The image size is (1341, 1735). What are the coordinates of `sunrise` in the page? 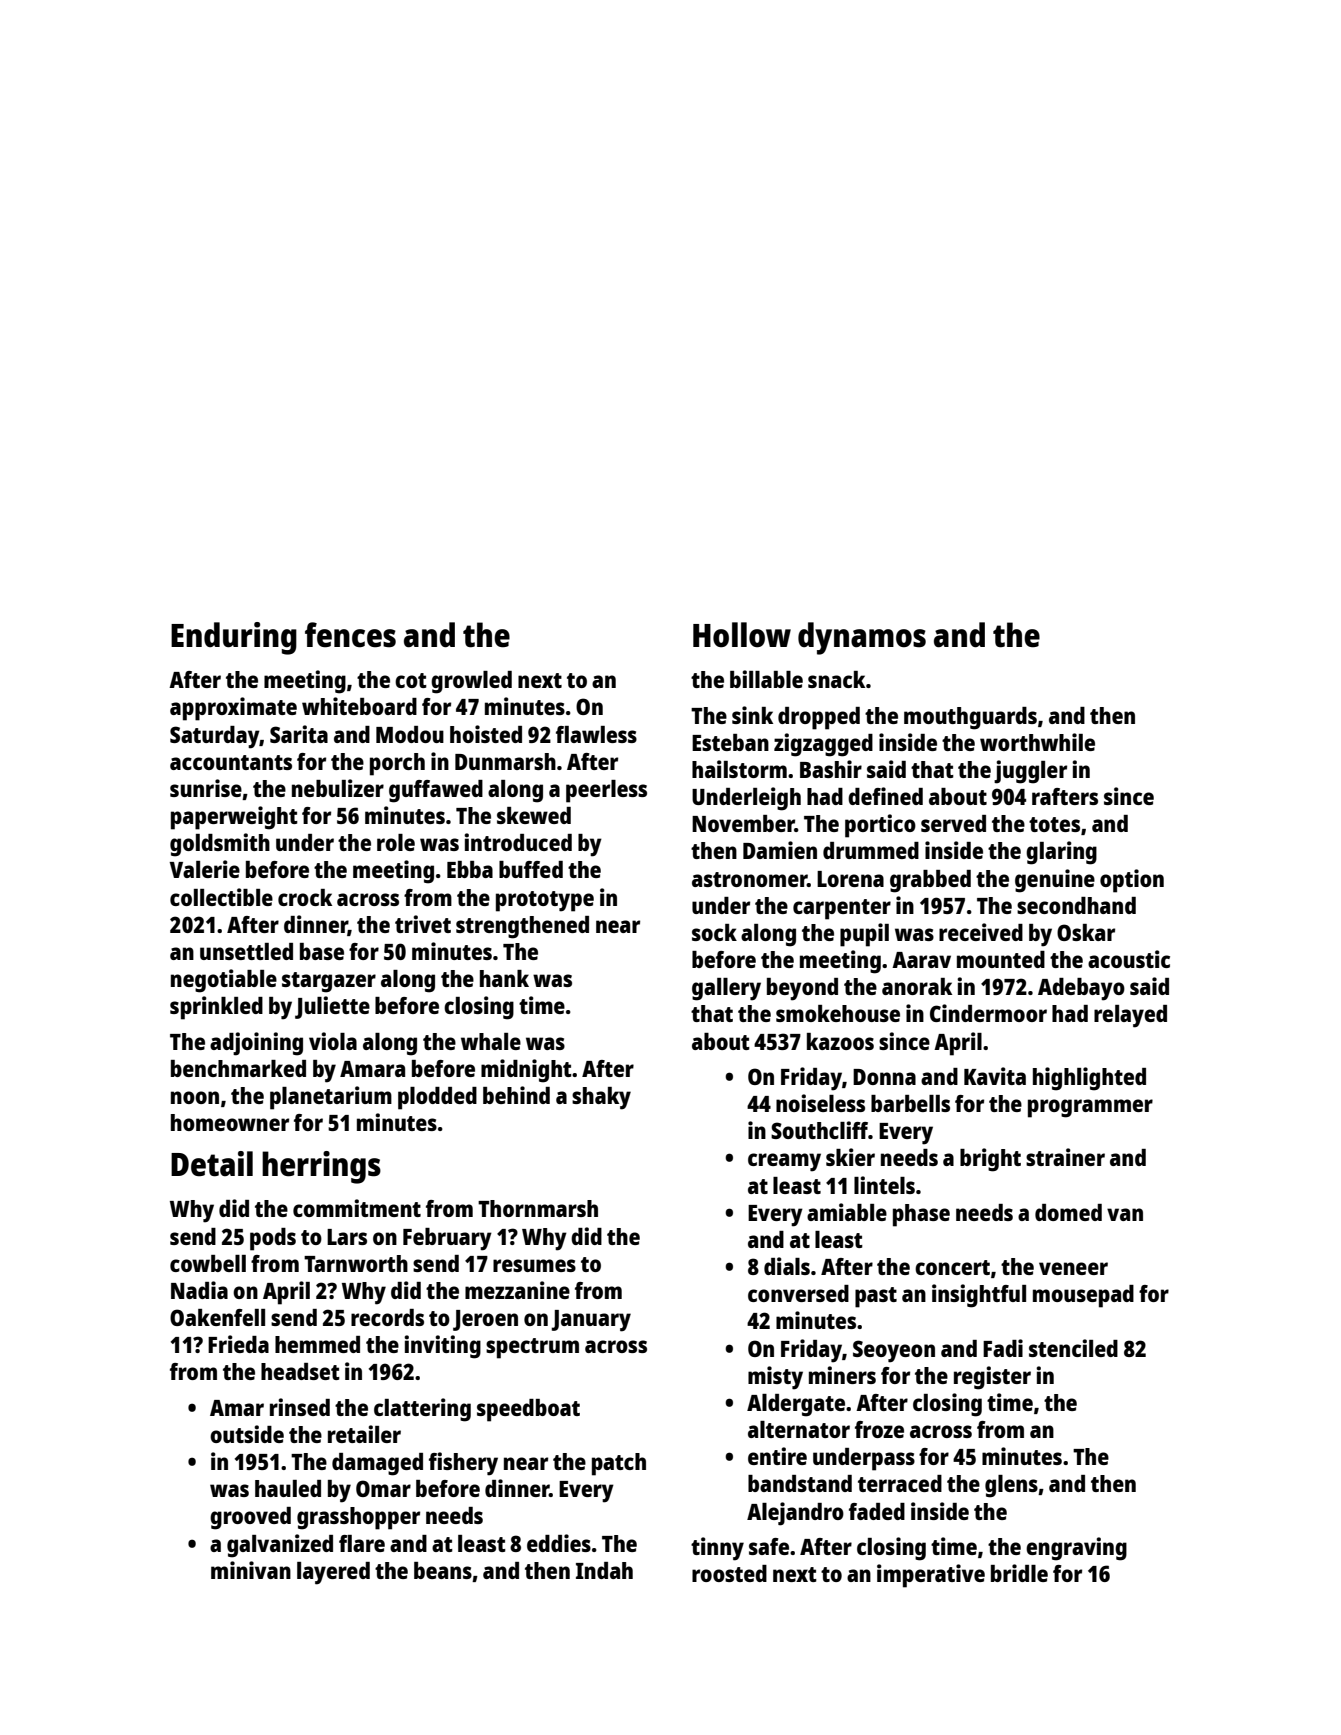 It's located at (206, 788).
